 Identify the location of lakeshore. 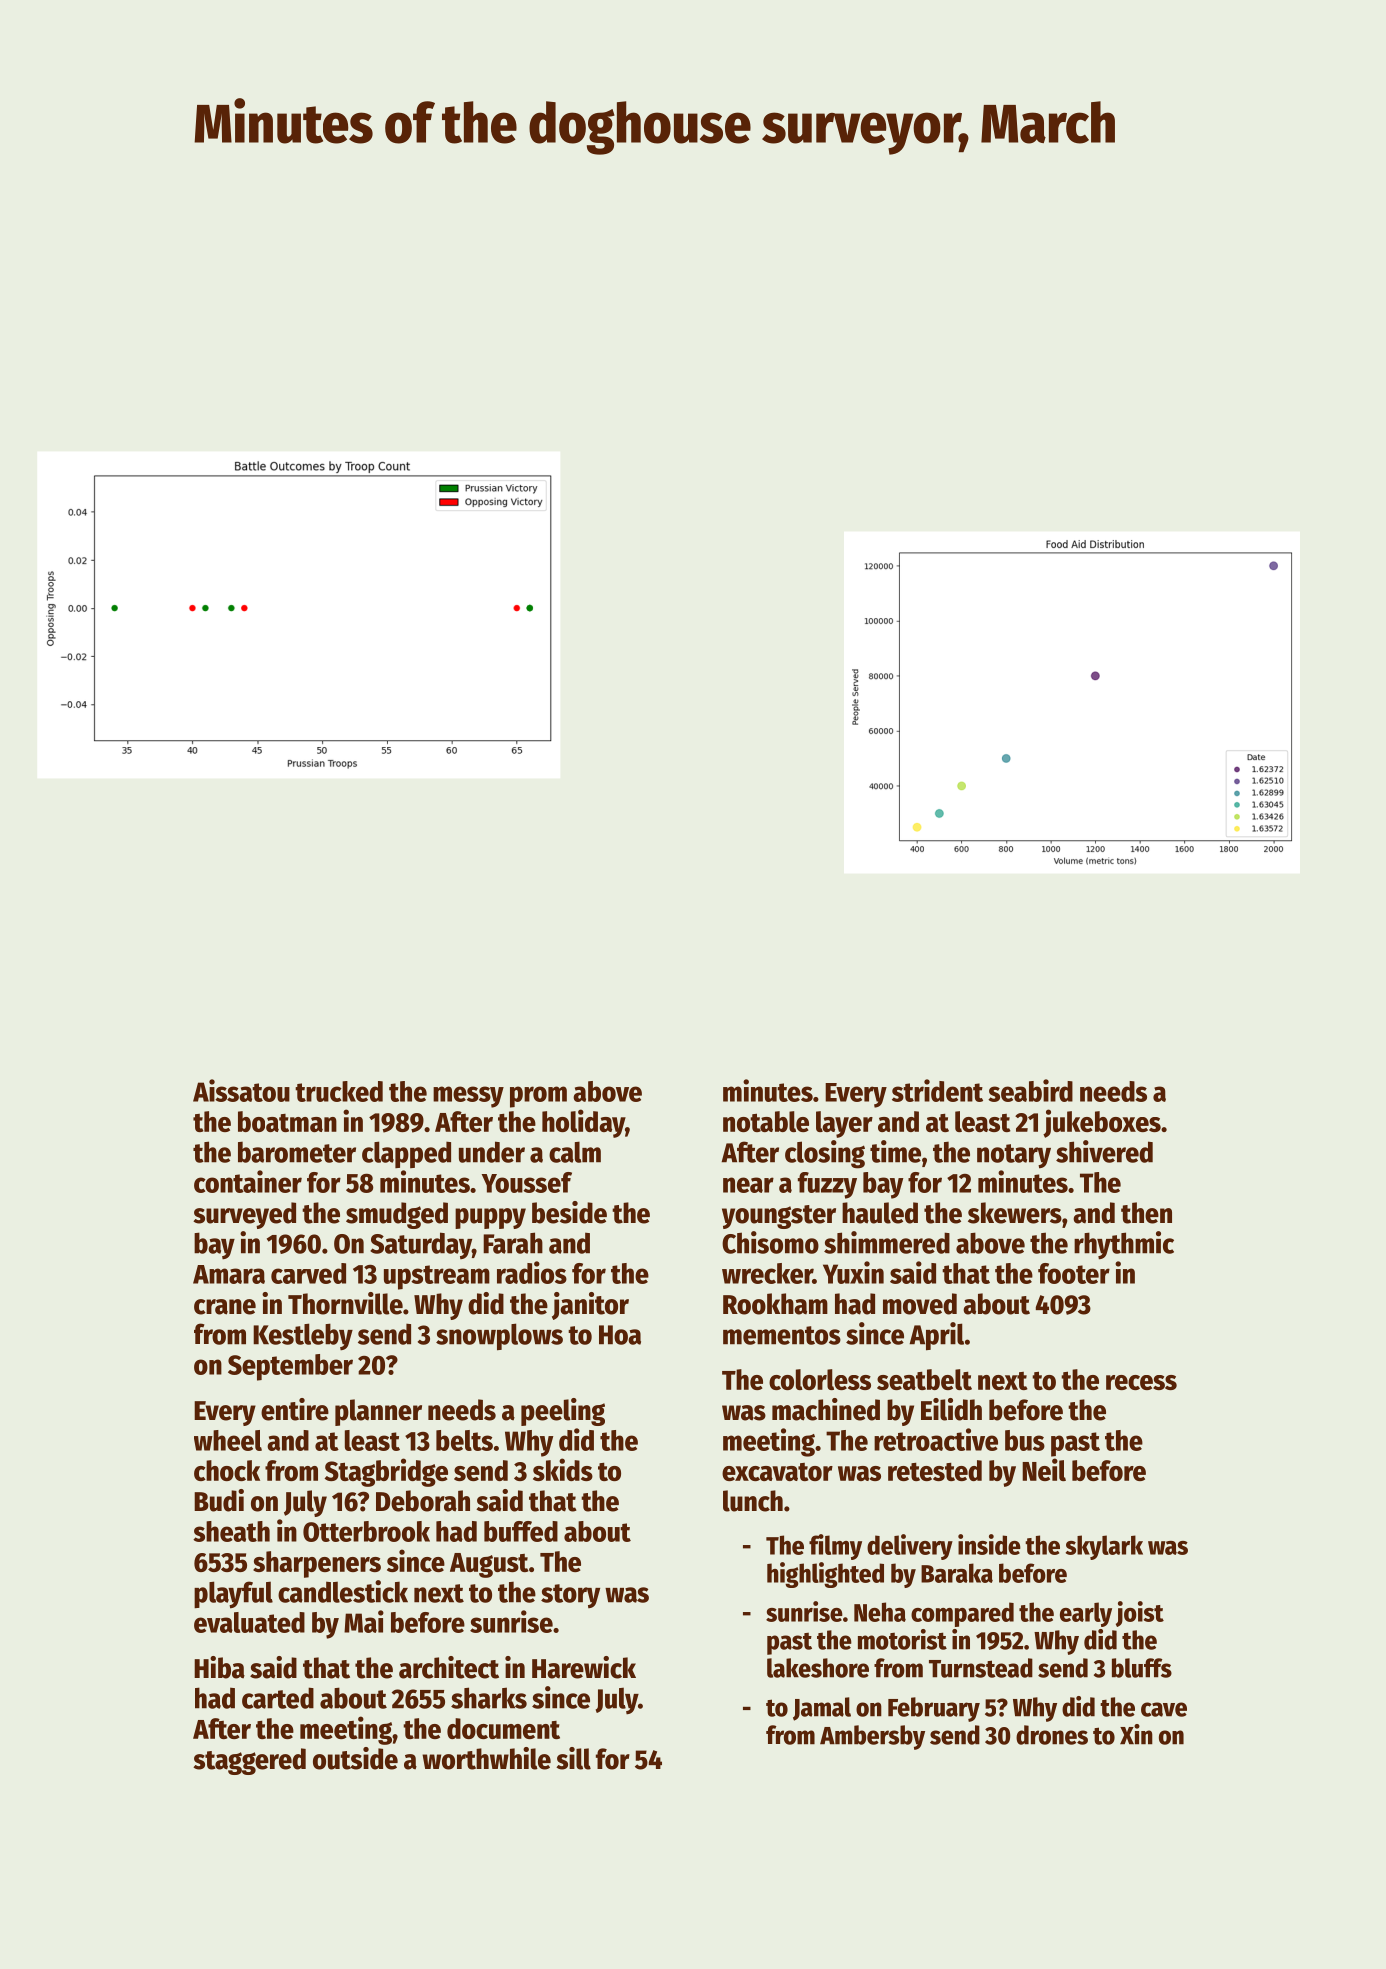
(818, 1668).
